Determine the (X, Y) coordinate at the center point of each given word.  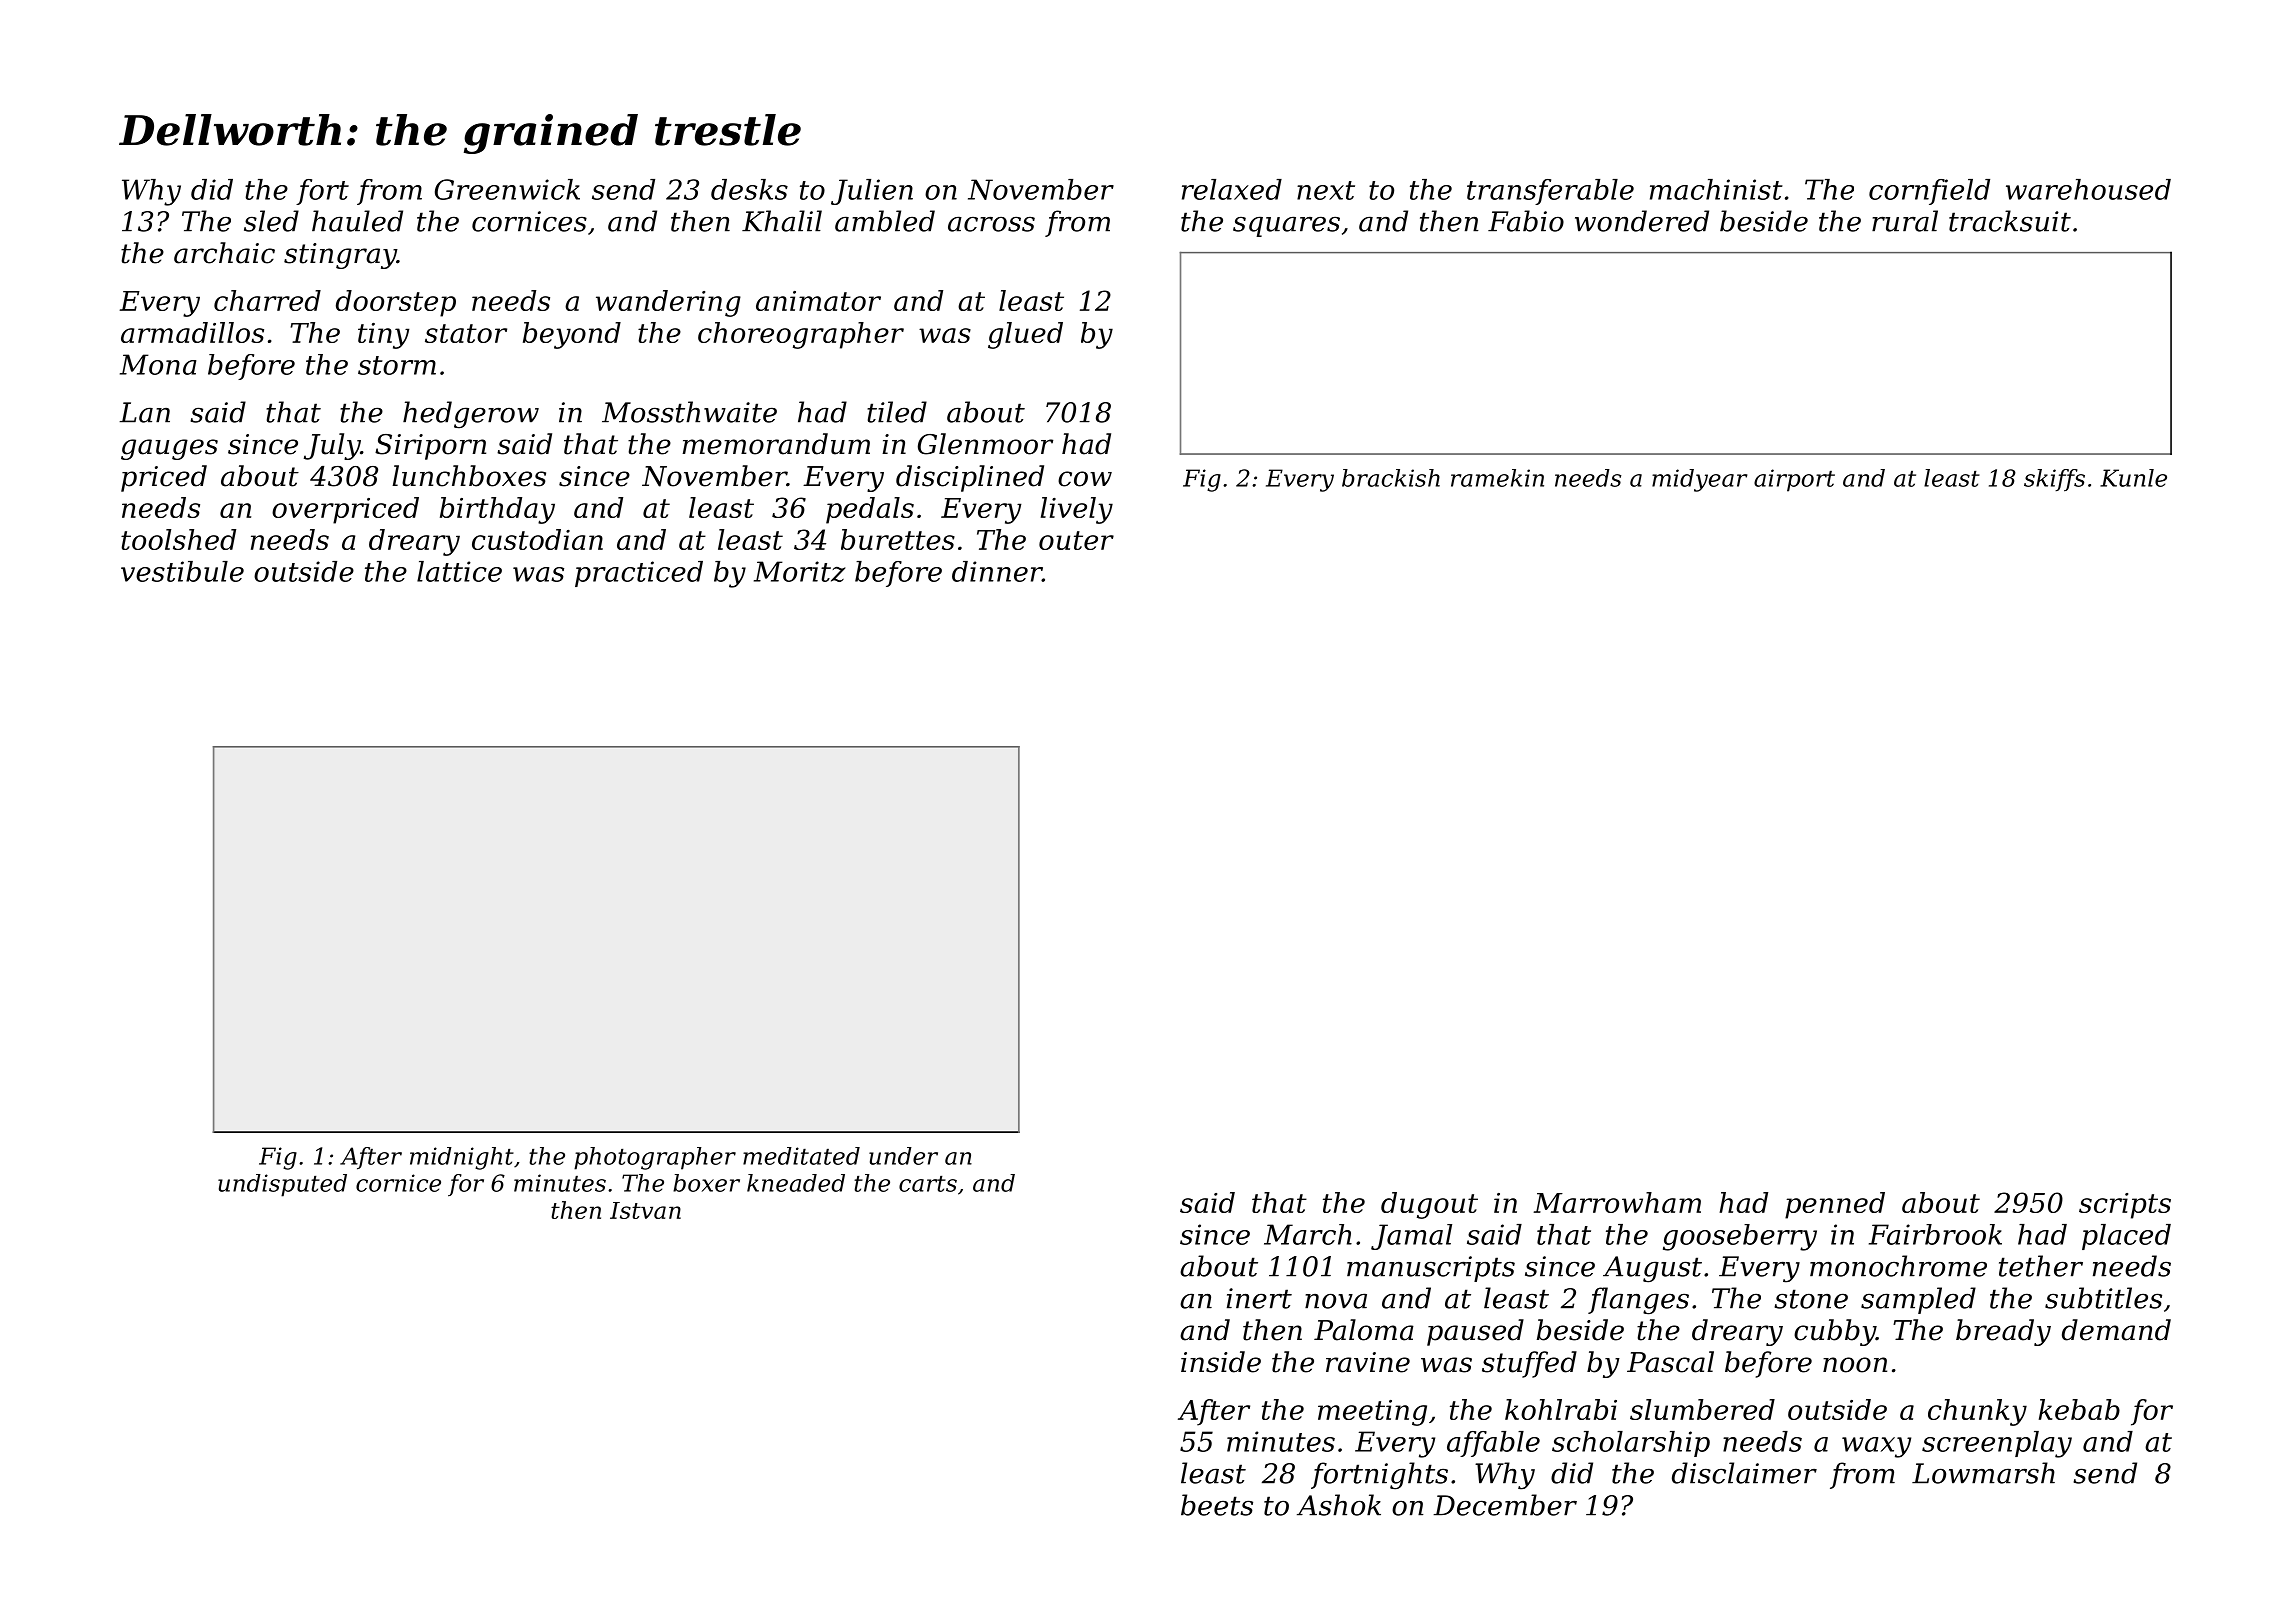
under (903, 1156)
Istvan (645, 1210)
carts (928, 1184)
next (1326, 190)
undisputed (282, 1185)
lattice (459, 571)
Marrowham (1617, 1202)
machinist (1716, 189)
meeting (1372, 1413)
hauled (357, 221)
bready (2003, 1332)
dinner (997, 571)
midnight (462, 1158)
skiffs (2054, 480)
